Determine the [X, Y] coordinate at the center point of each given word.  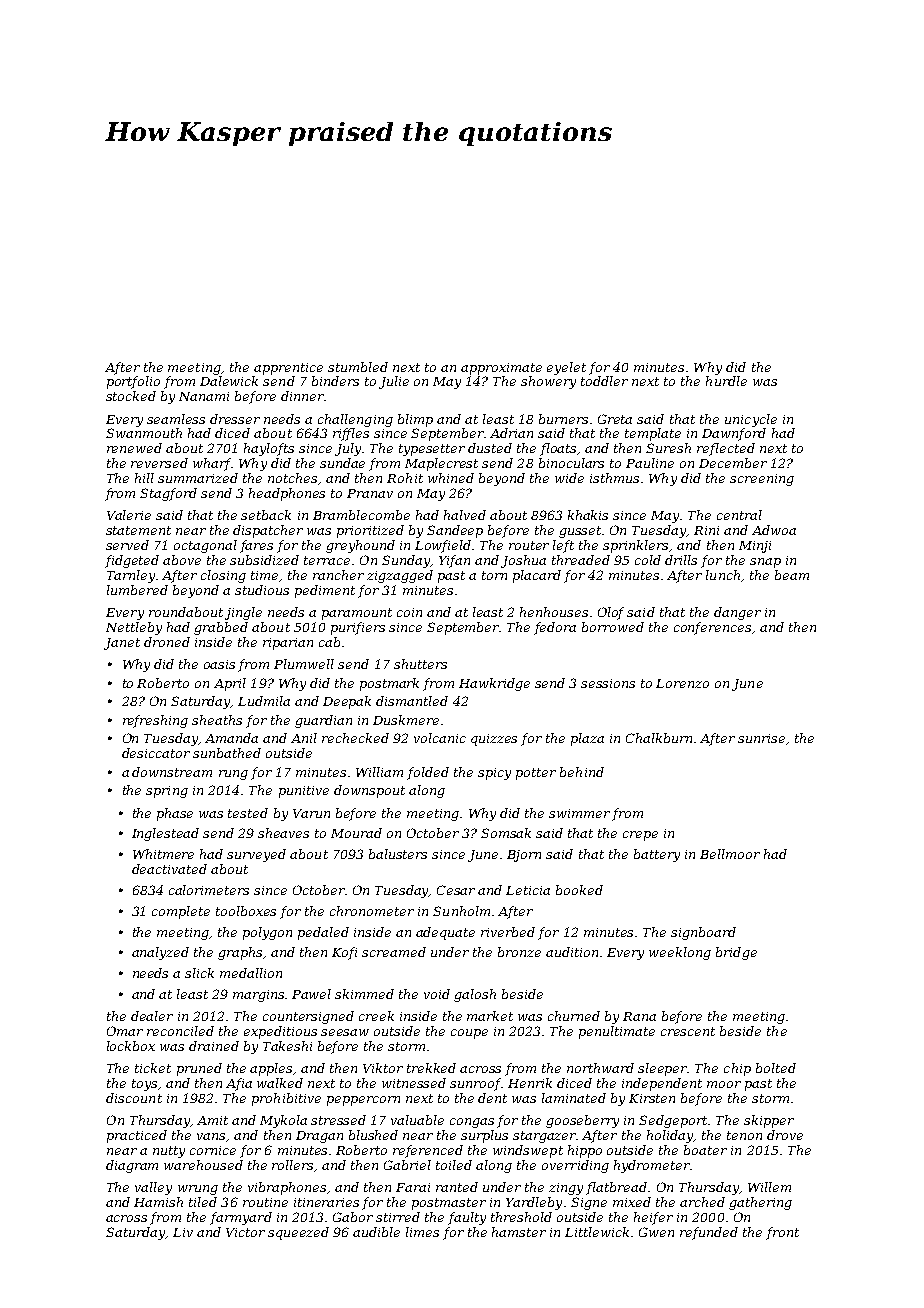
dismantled [412, 701]
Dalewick [229, 381]
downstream [172, 772]
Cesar [456, 890]
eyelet [566, 368]
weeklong [680, 953]
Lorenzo [682, 683]
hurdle [726, 381]
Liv [183, 1232]
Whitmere [163, 854]
